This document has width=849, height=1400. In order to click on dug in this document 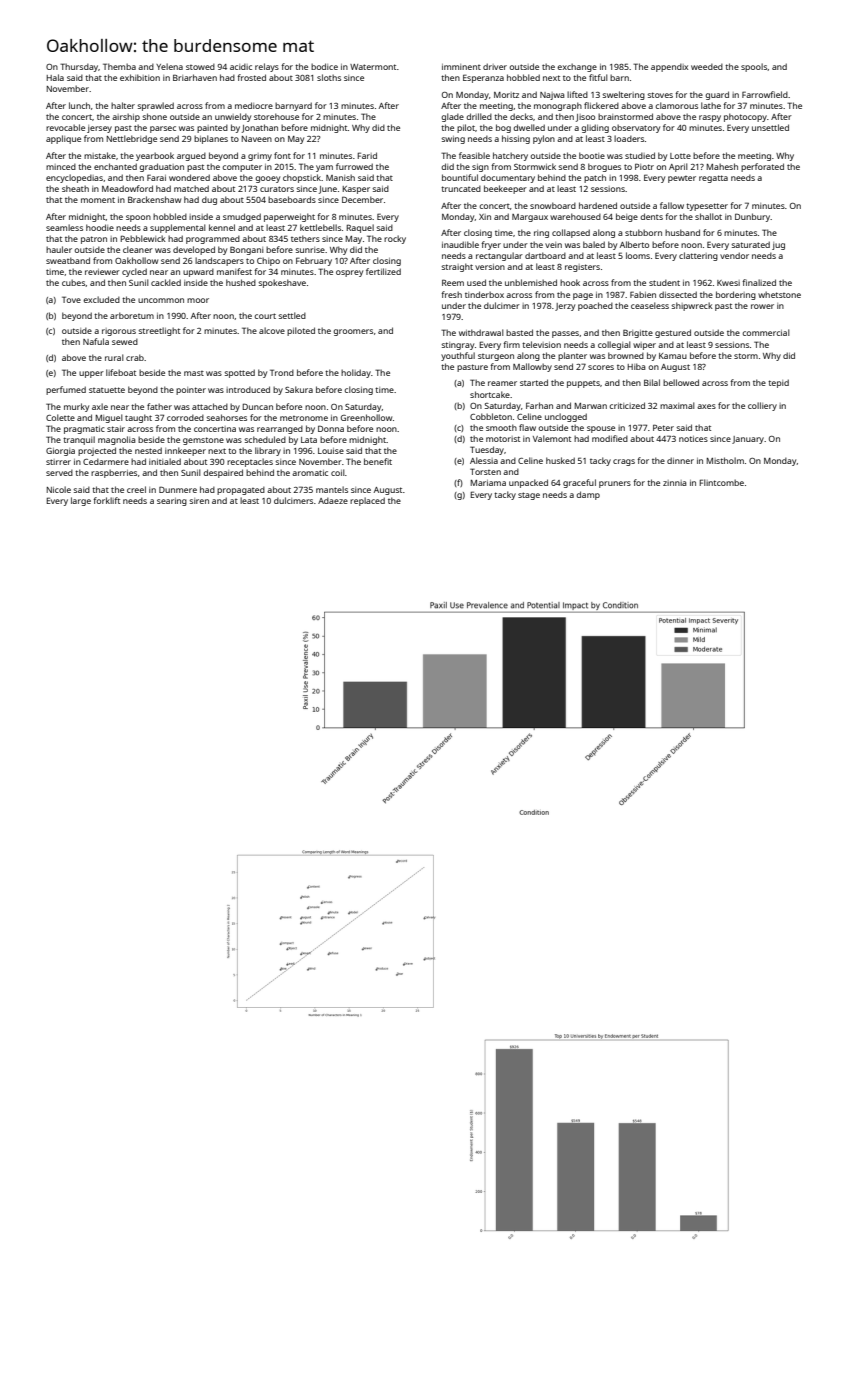, I will do `click(209, 201)`.
